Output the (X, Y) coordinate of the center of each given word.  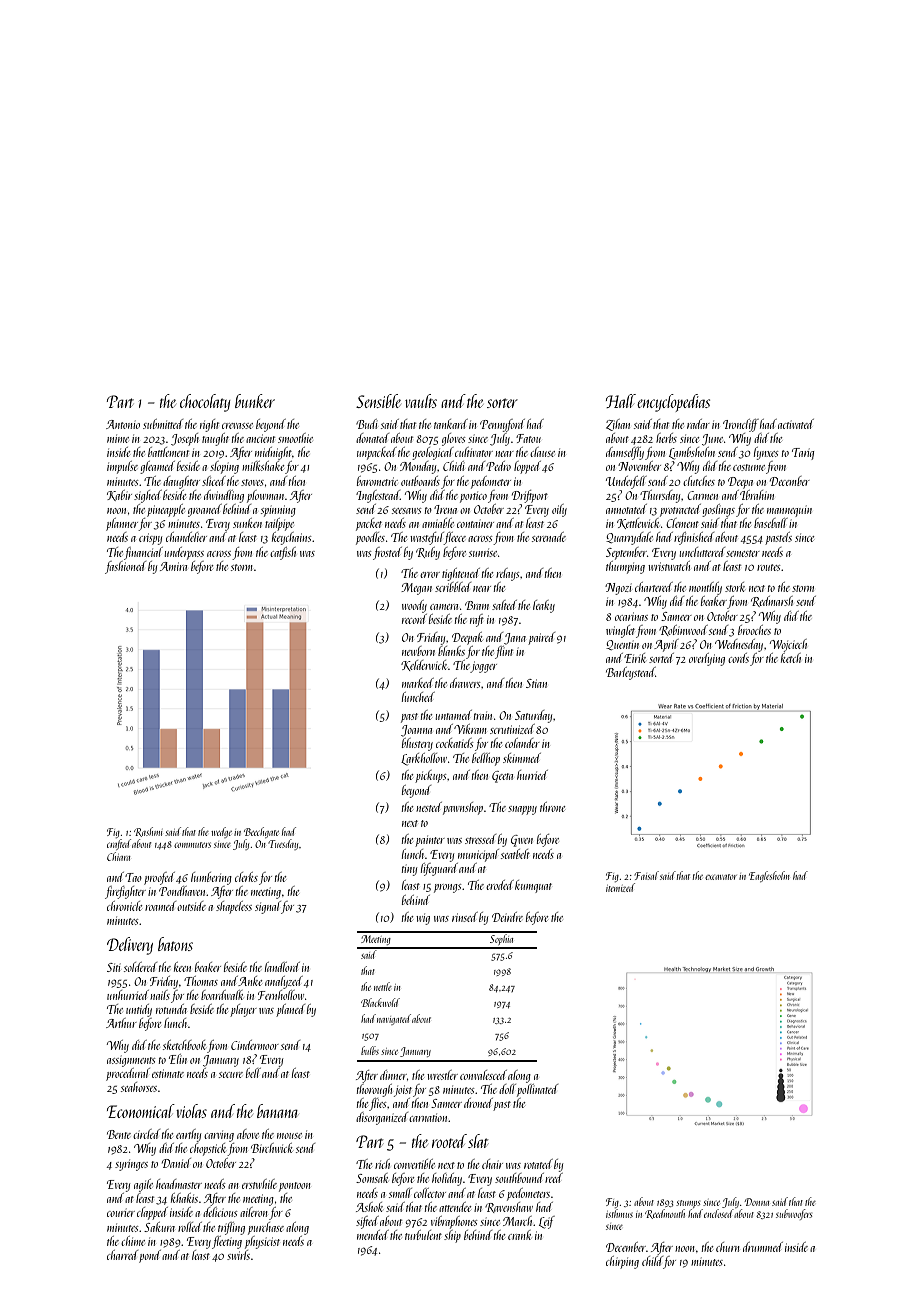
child (652, 1261)
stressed (480, 839)
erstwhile (259, 1184)
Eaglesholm (769, 876)
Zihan (618, 425)
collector (430, 1193)
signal (268, 907)
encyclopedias (673, 403)
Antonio (123, 424)
